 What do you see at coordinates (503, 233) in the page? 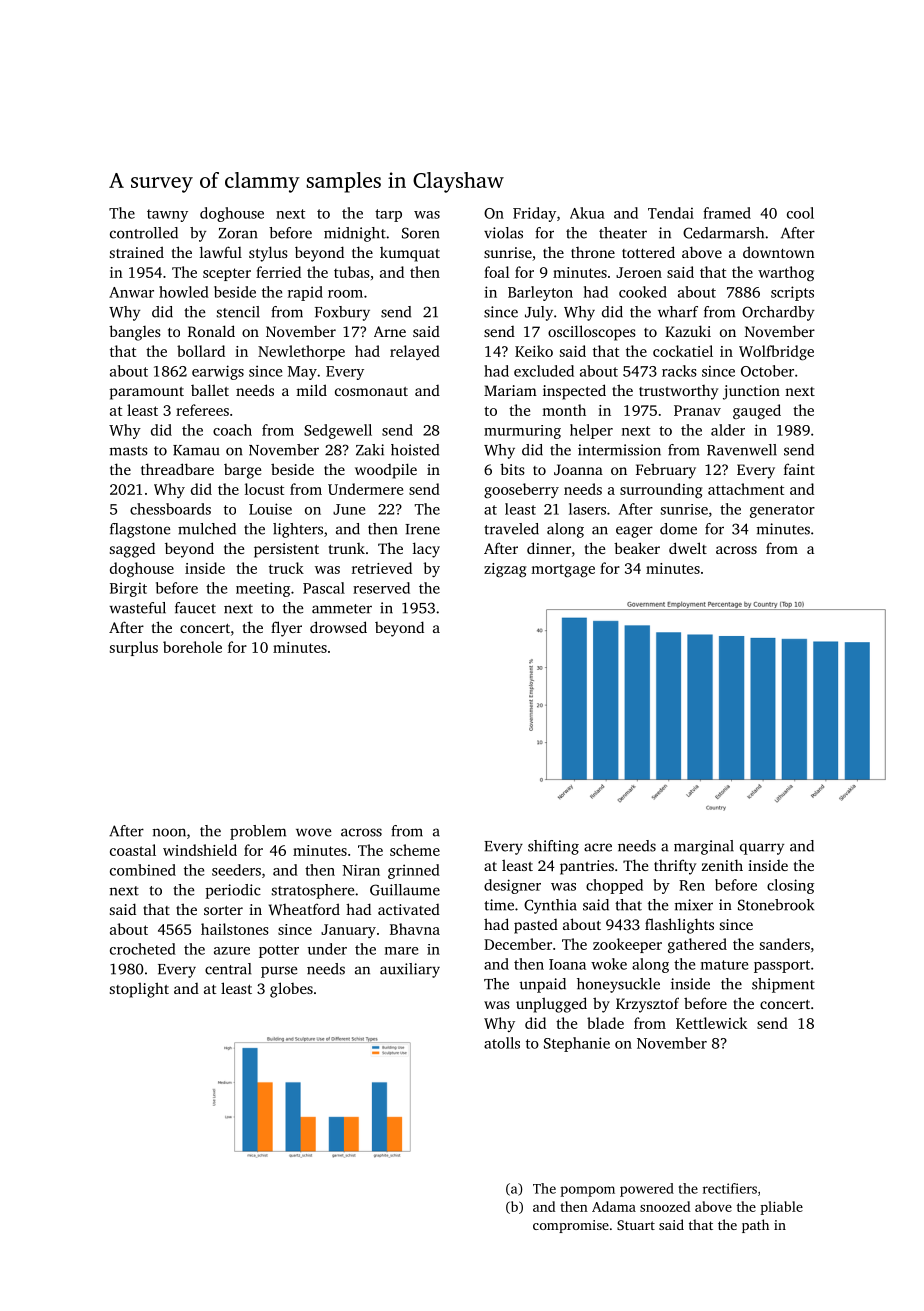
I see `violas` at bounding box center [503, 233].
